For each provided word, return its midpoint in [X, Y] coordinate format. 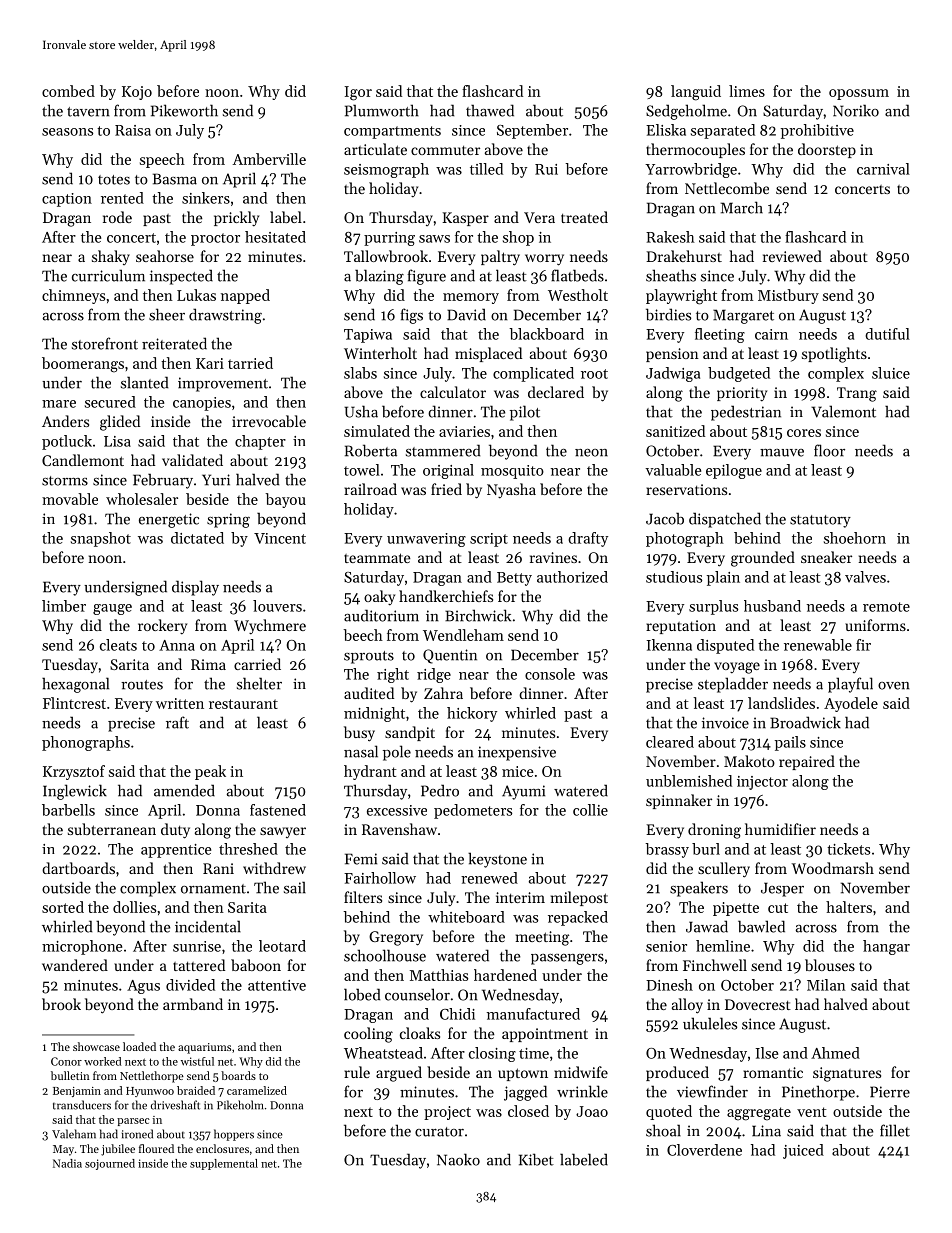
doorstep [827, 150]
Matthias [439, 975]
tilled [486, 169]
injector [762, 783]
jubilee [118, 1150]
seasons [67, 132]
